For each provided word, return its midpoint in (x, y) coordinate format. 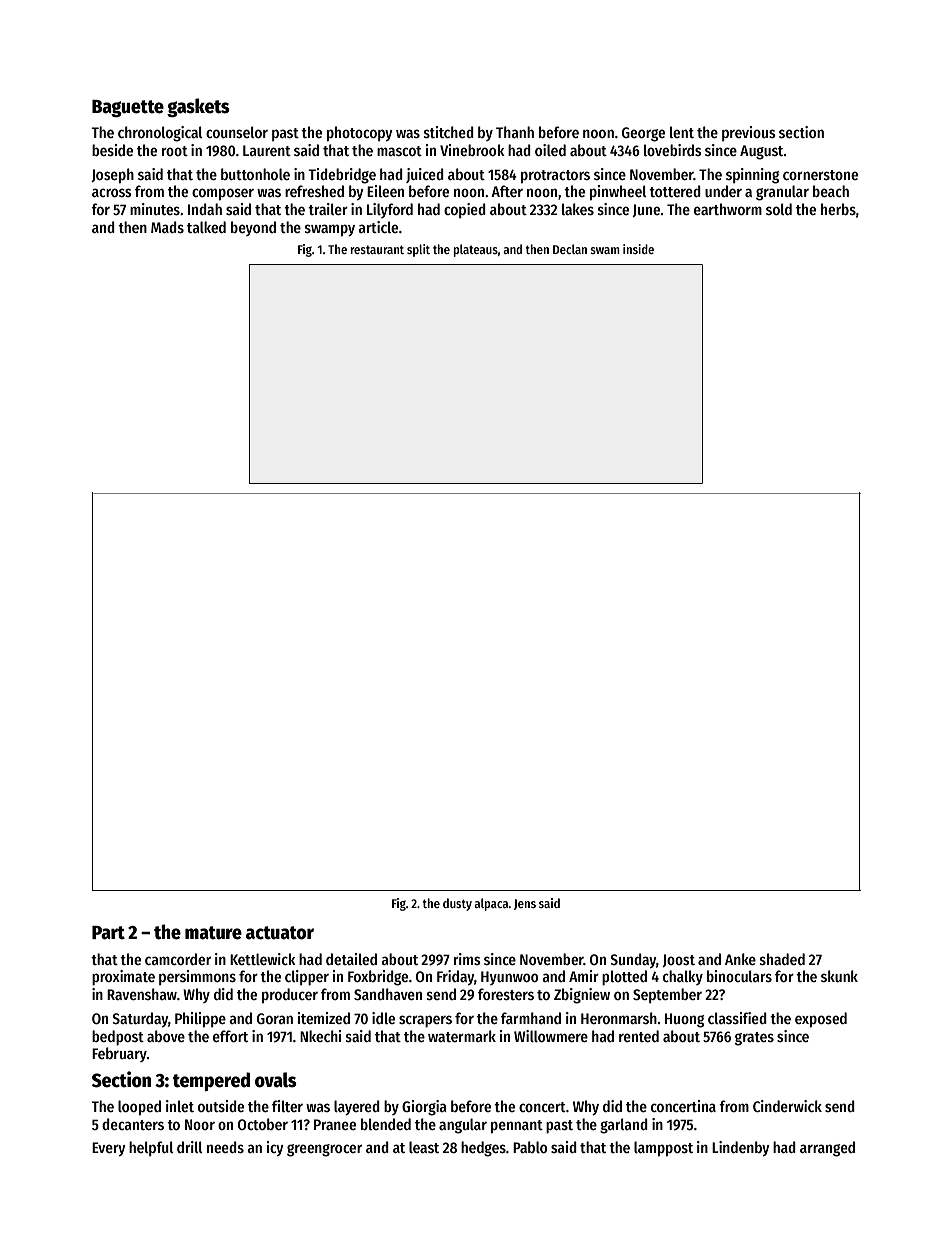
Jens (525, 904)
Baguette (128, 108)
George (643, 134)
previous (749, 133)
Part (108, 933)
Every (109, 1149)
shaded (782, 959)
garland (624, 1126)
